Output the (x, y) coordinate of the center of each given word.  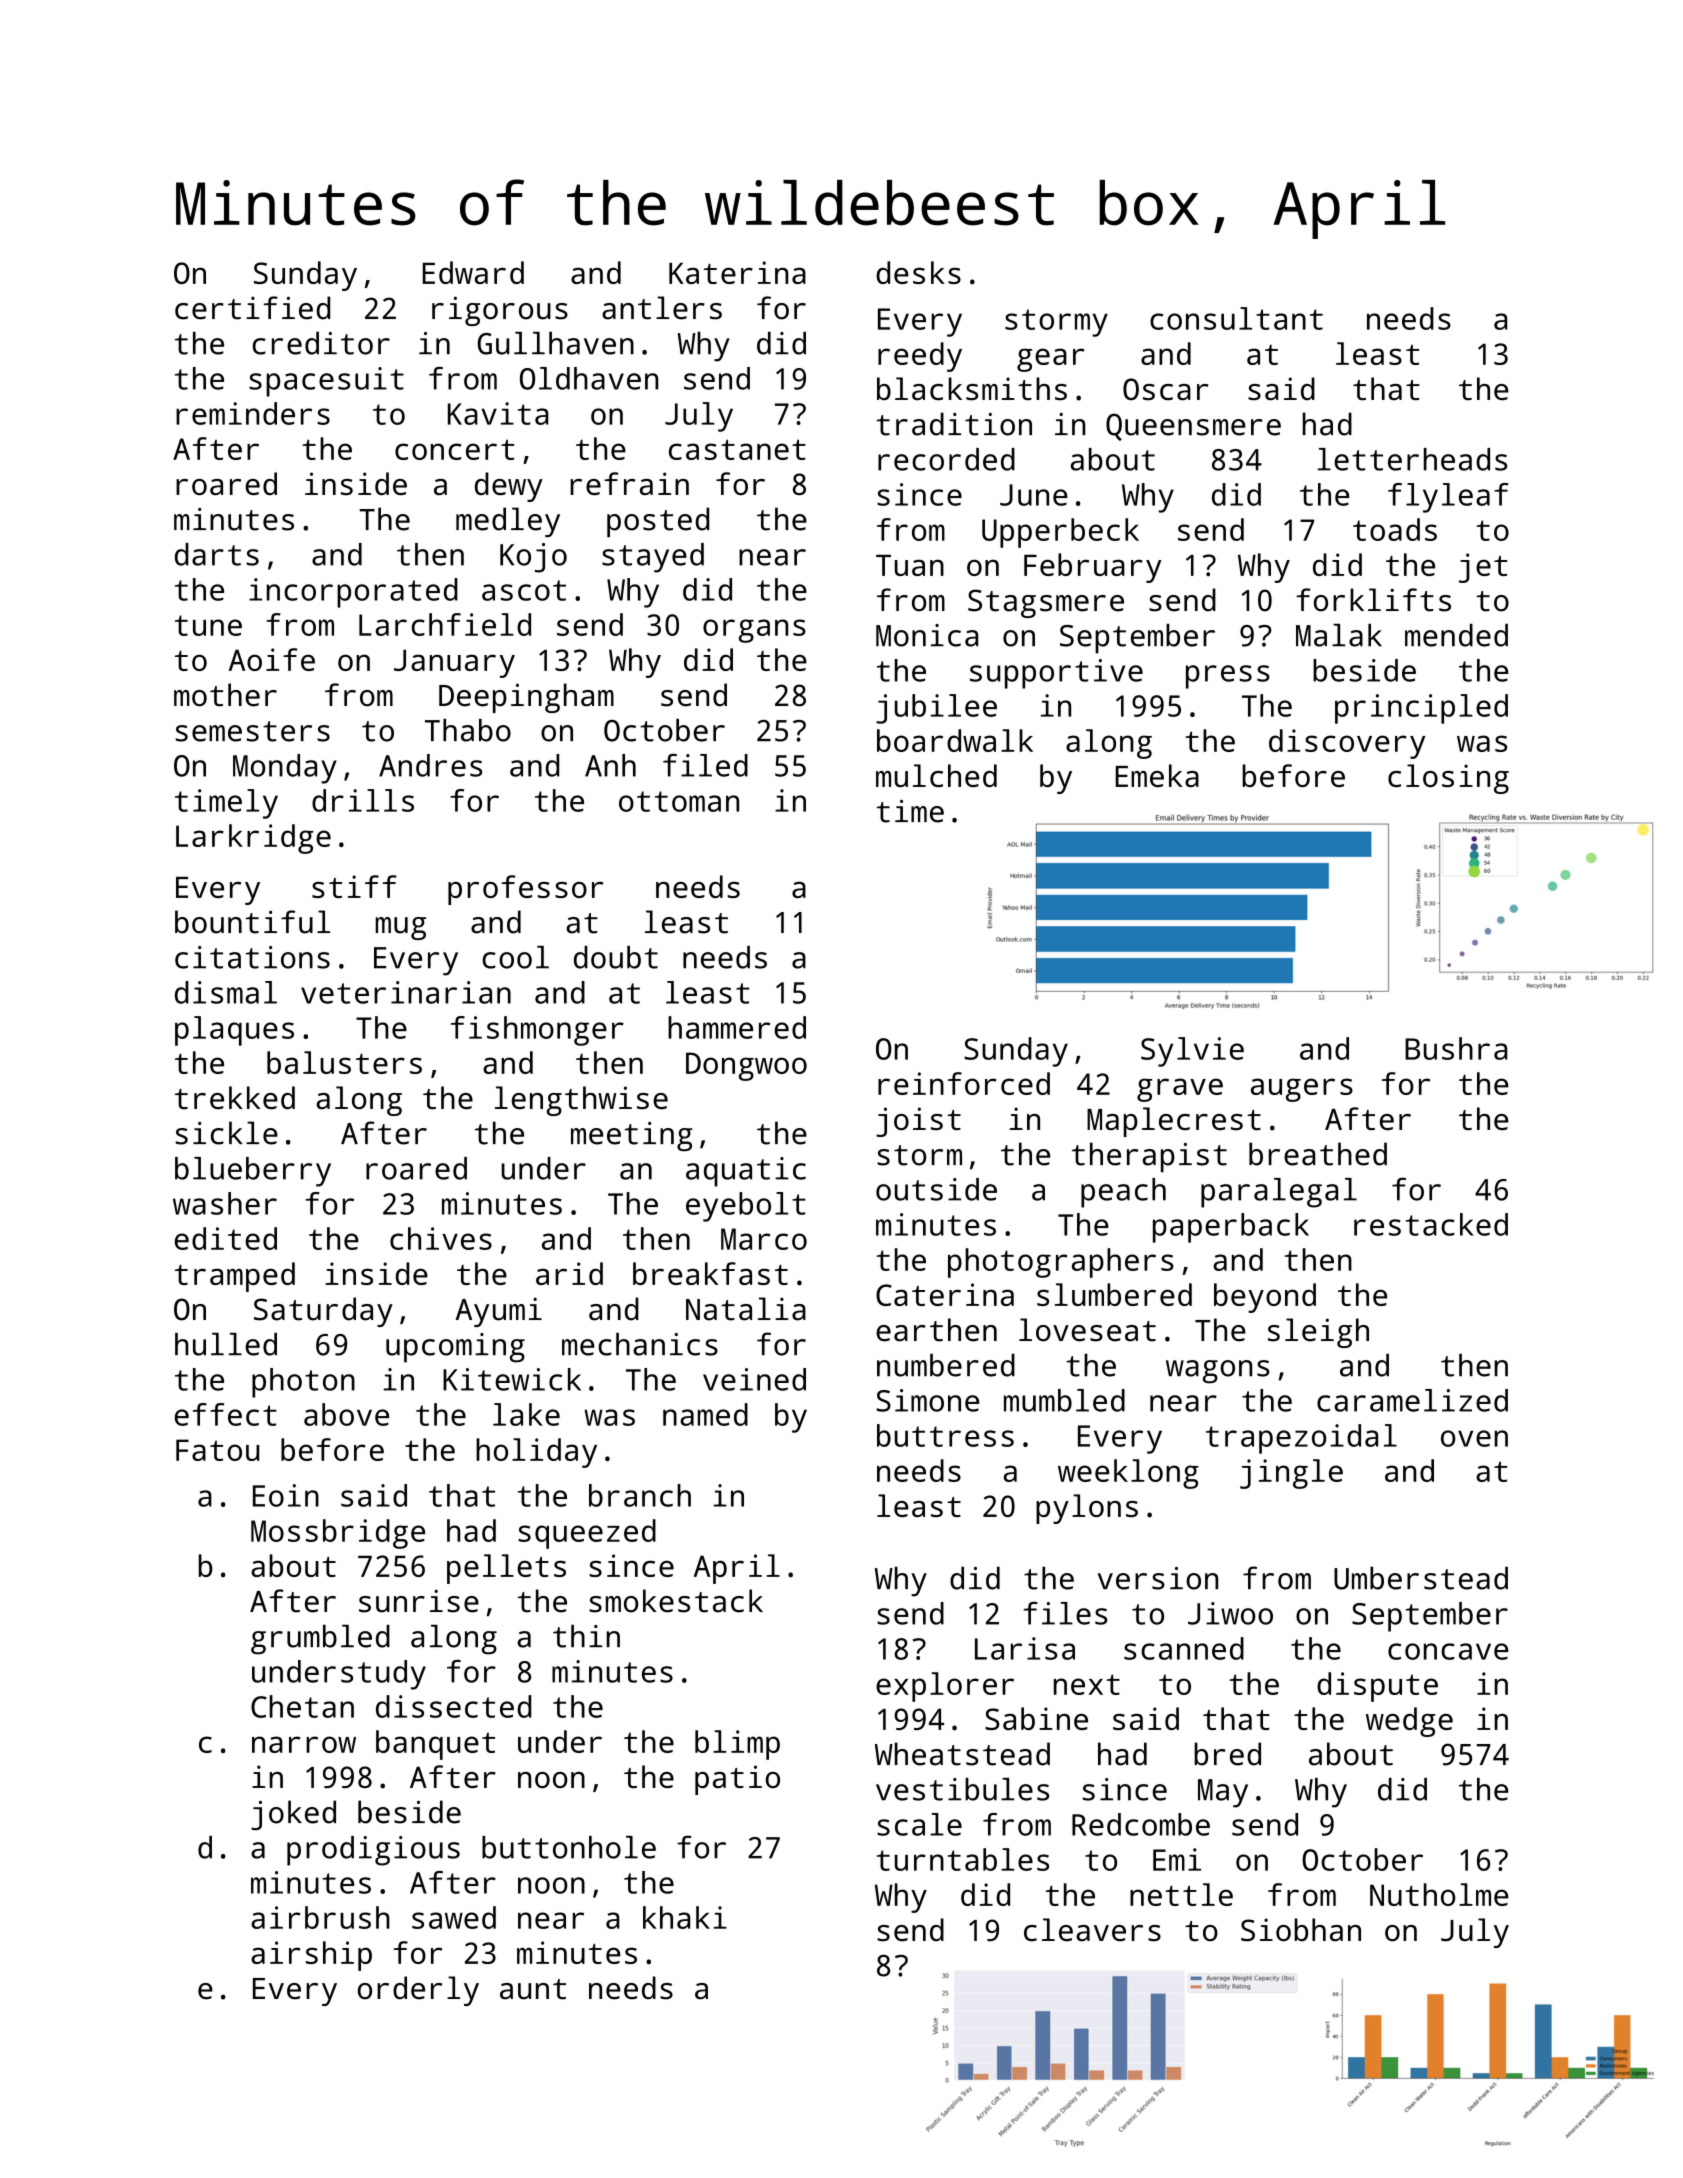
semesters (253, 731)
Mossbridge (338, 1534)
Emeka (1157, 775)
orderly (418, 1991)
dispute (1377, 1687)
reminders (253, 413)
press (1228, 677)
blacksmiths (972, 389)
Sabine (1036, 1718)
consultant (1236, 318)
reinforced (964, 1083)
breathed (1318, 1154)
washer (225, 1203)
